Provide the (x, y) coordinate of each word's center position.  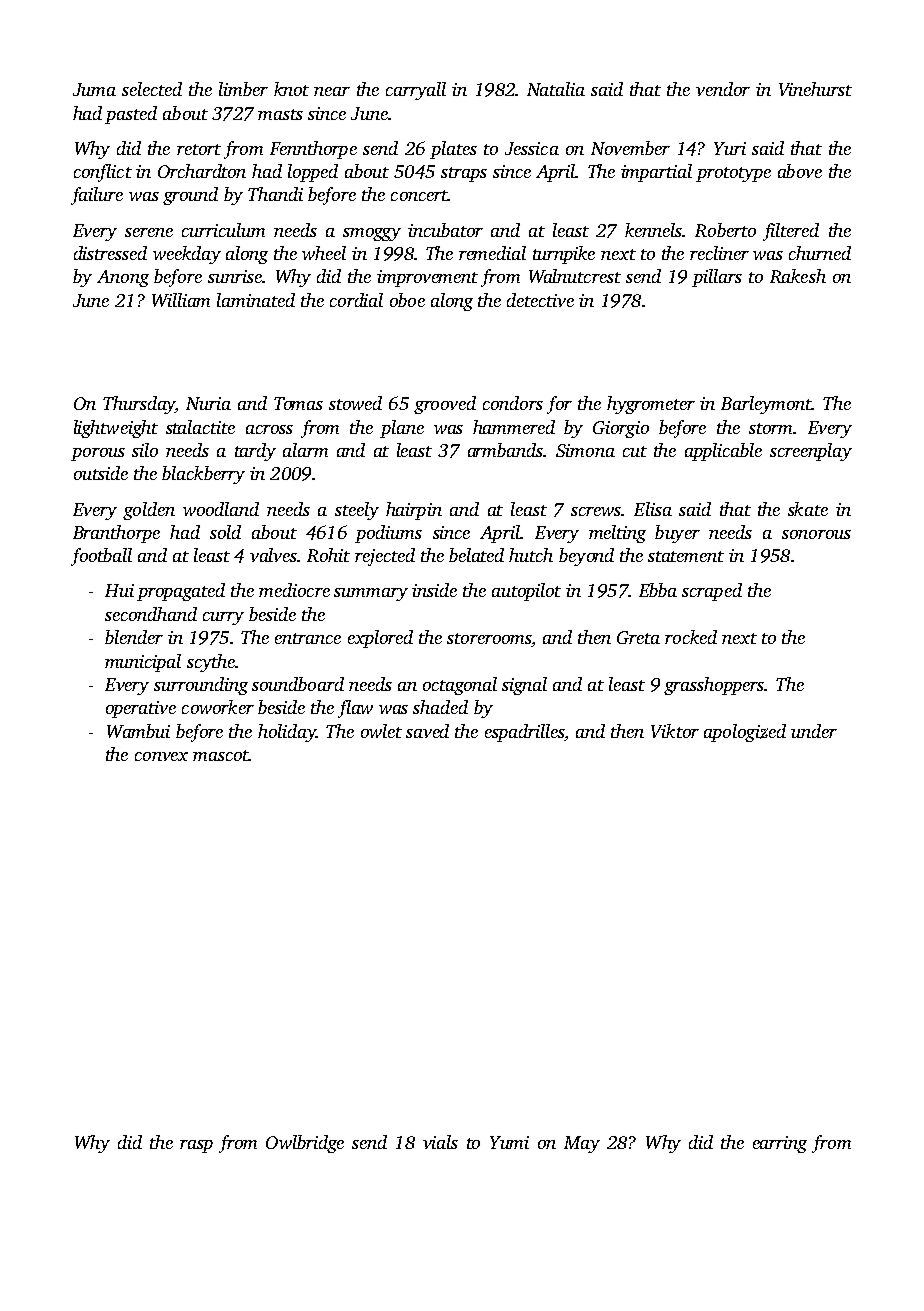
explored (380, 639)
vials (440, 1142)
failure (97, 196)
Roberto (725, 230)
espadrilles (524, 733)
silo (145, 450)
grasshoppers (714, 686)
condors (513, 403)
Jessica (532, 148)
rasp (196, 1146)
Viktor (675, 731)
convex (161, 756)
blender (134, 637)
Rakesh (798, 276)
